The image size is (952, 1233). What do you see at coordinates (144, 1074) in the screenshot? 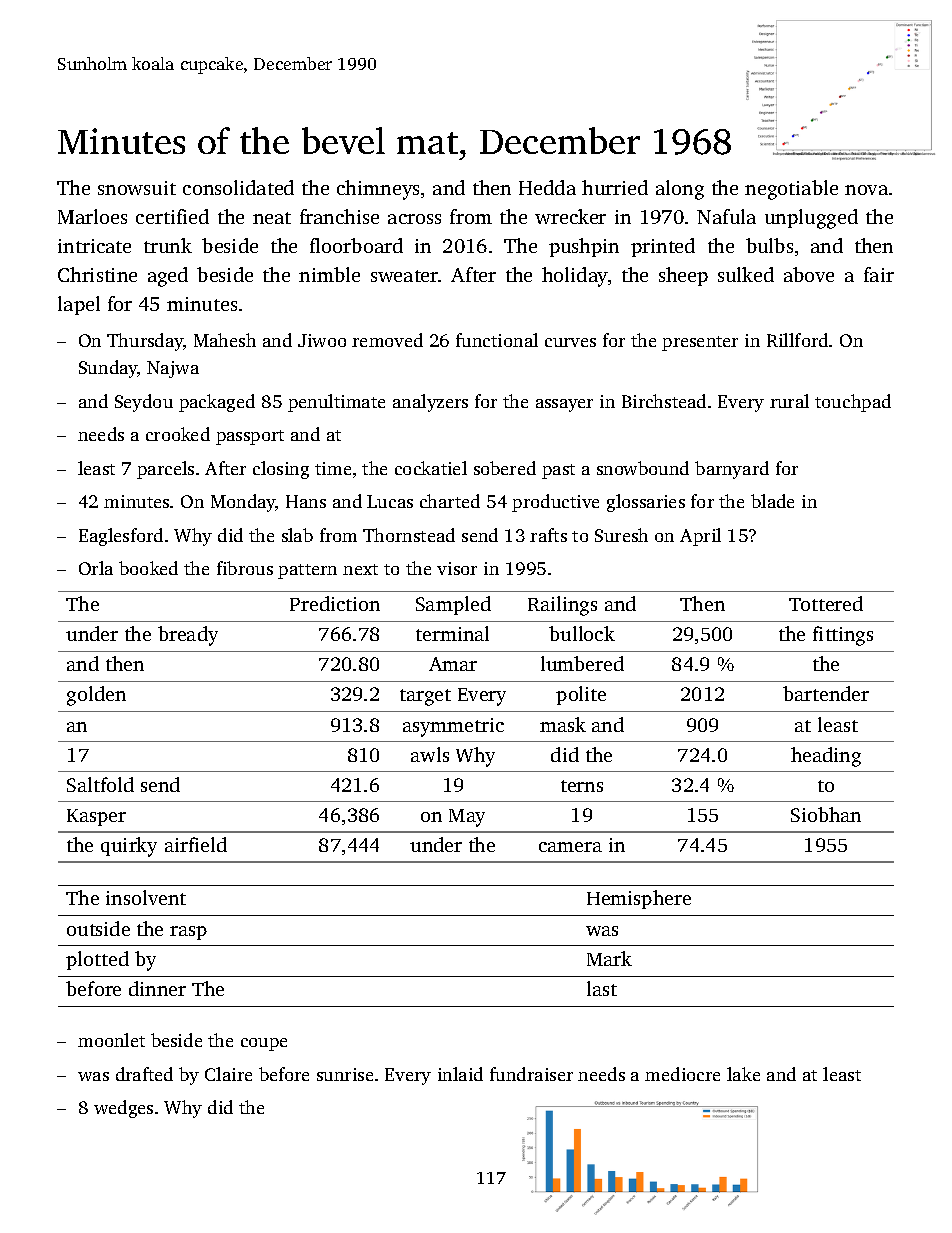
I see `drafted` at bounding box center [144, 1074].
